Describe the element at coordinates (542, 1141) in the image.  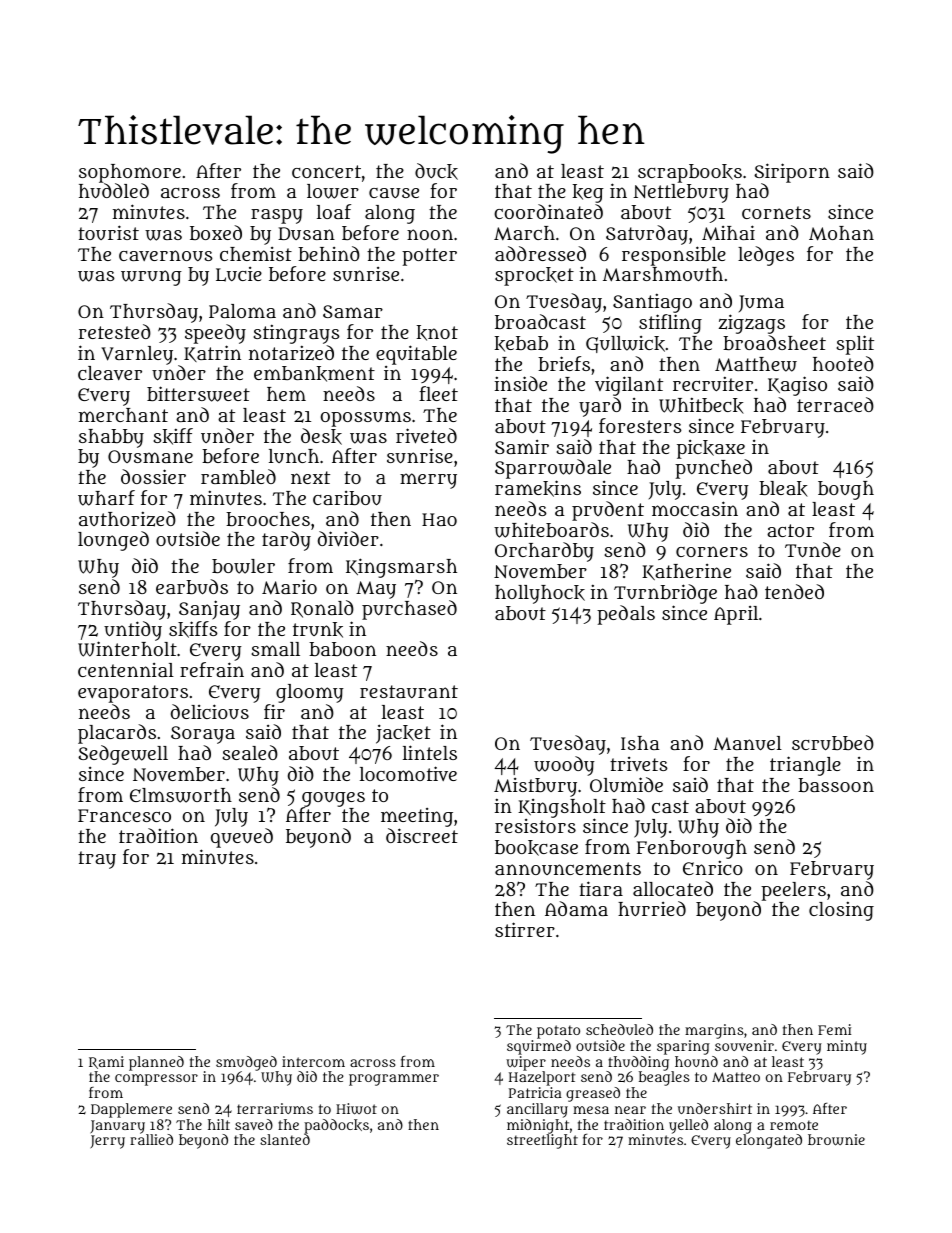
I see `streetlight` at that location.
